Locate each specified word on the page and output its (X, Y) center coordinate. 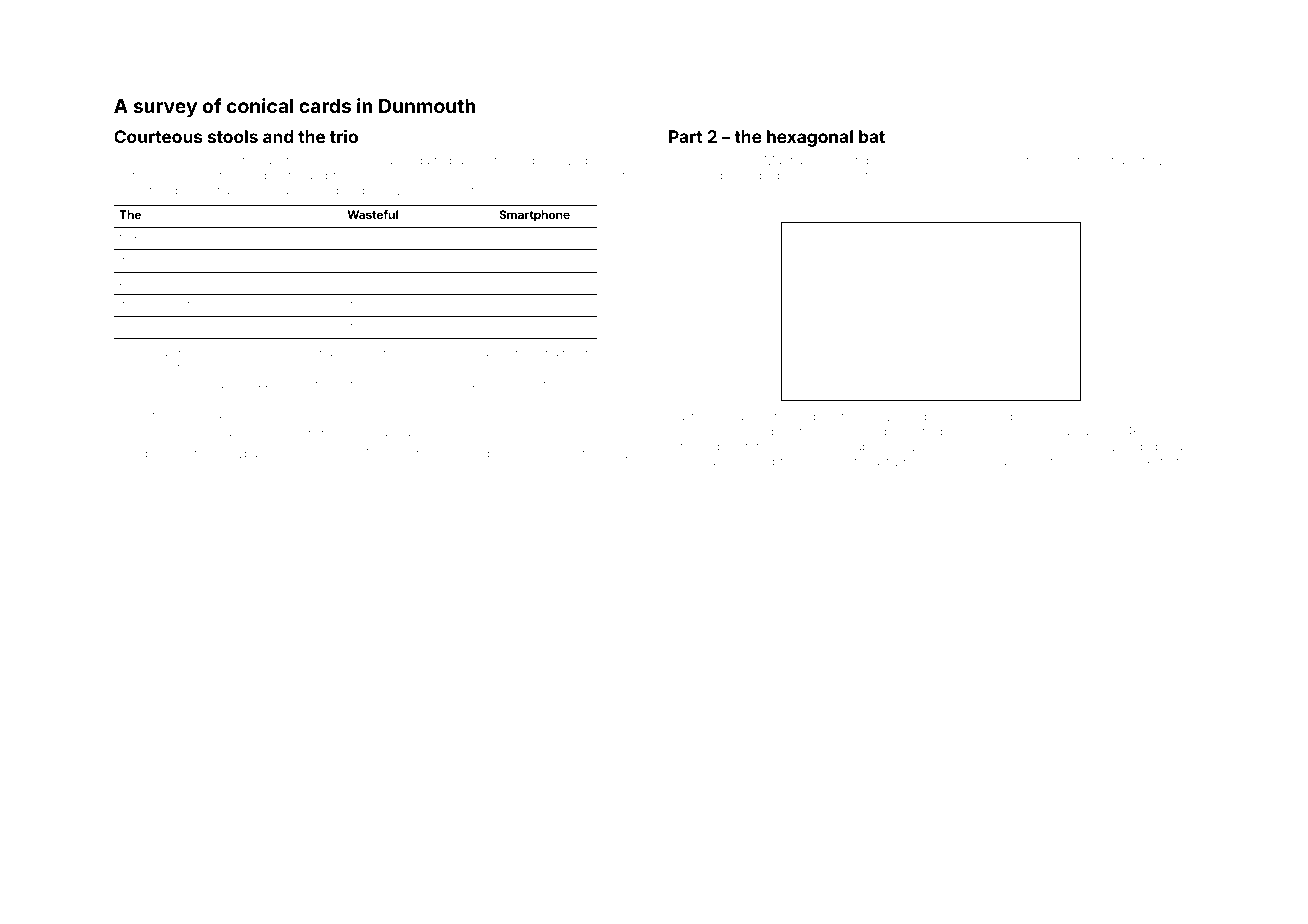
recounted (208, 161)
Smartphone (534, 216)
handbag (464, 455)
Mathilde (370, 281)
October (861, 160)
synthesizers (704, 162)
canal (965, 210)
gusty (189, 455)
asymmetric (1033, 463)
